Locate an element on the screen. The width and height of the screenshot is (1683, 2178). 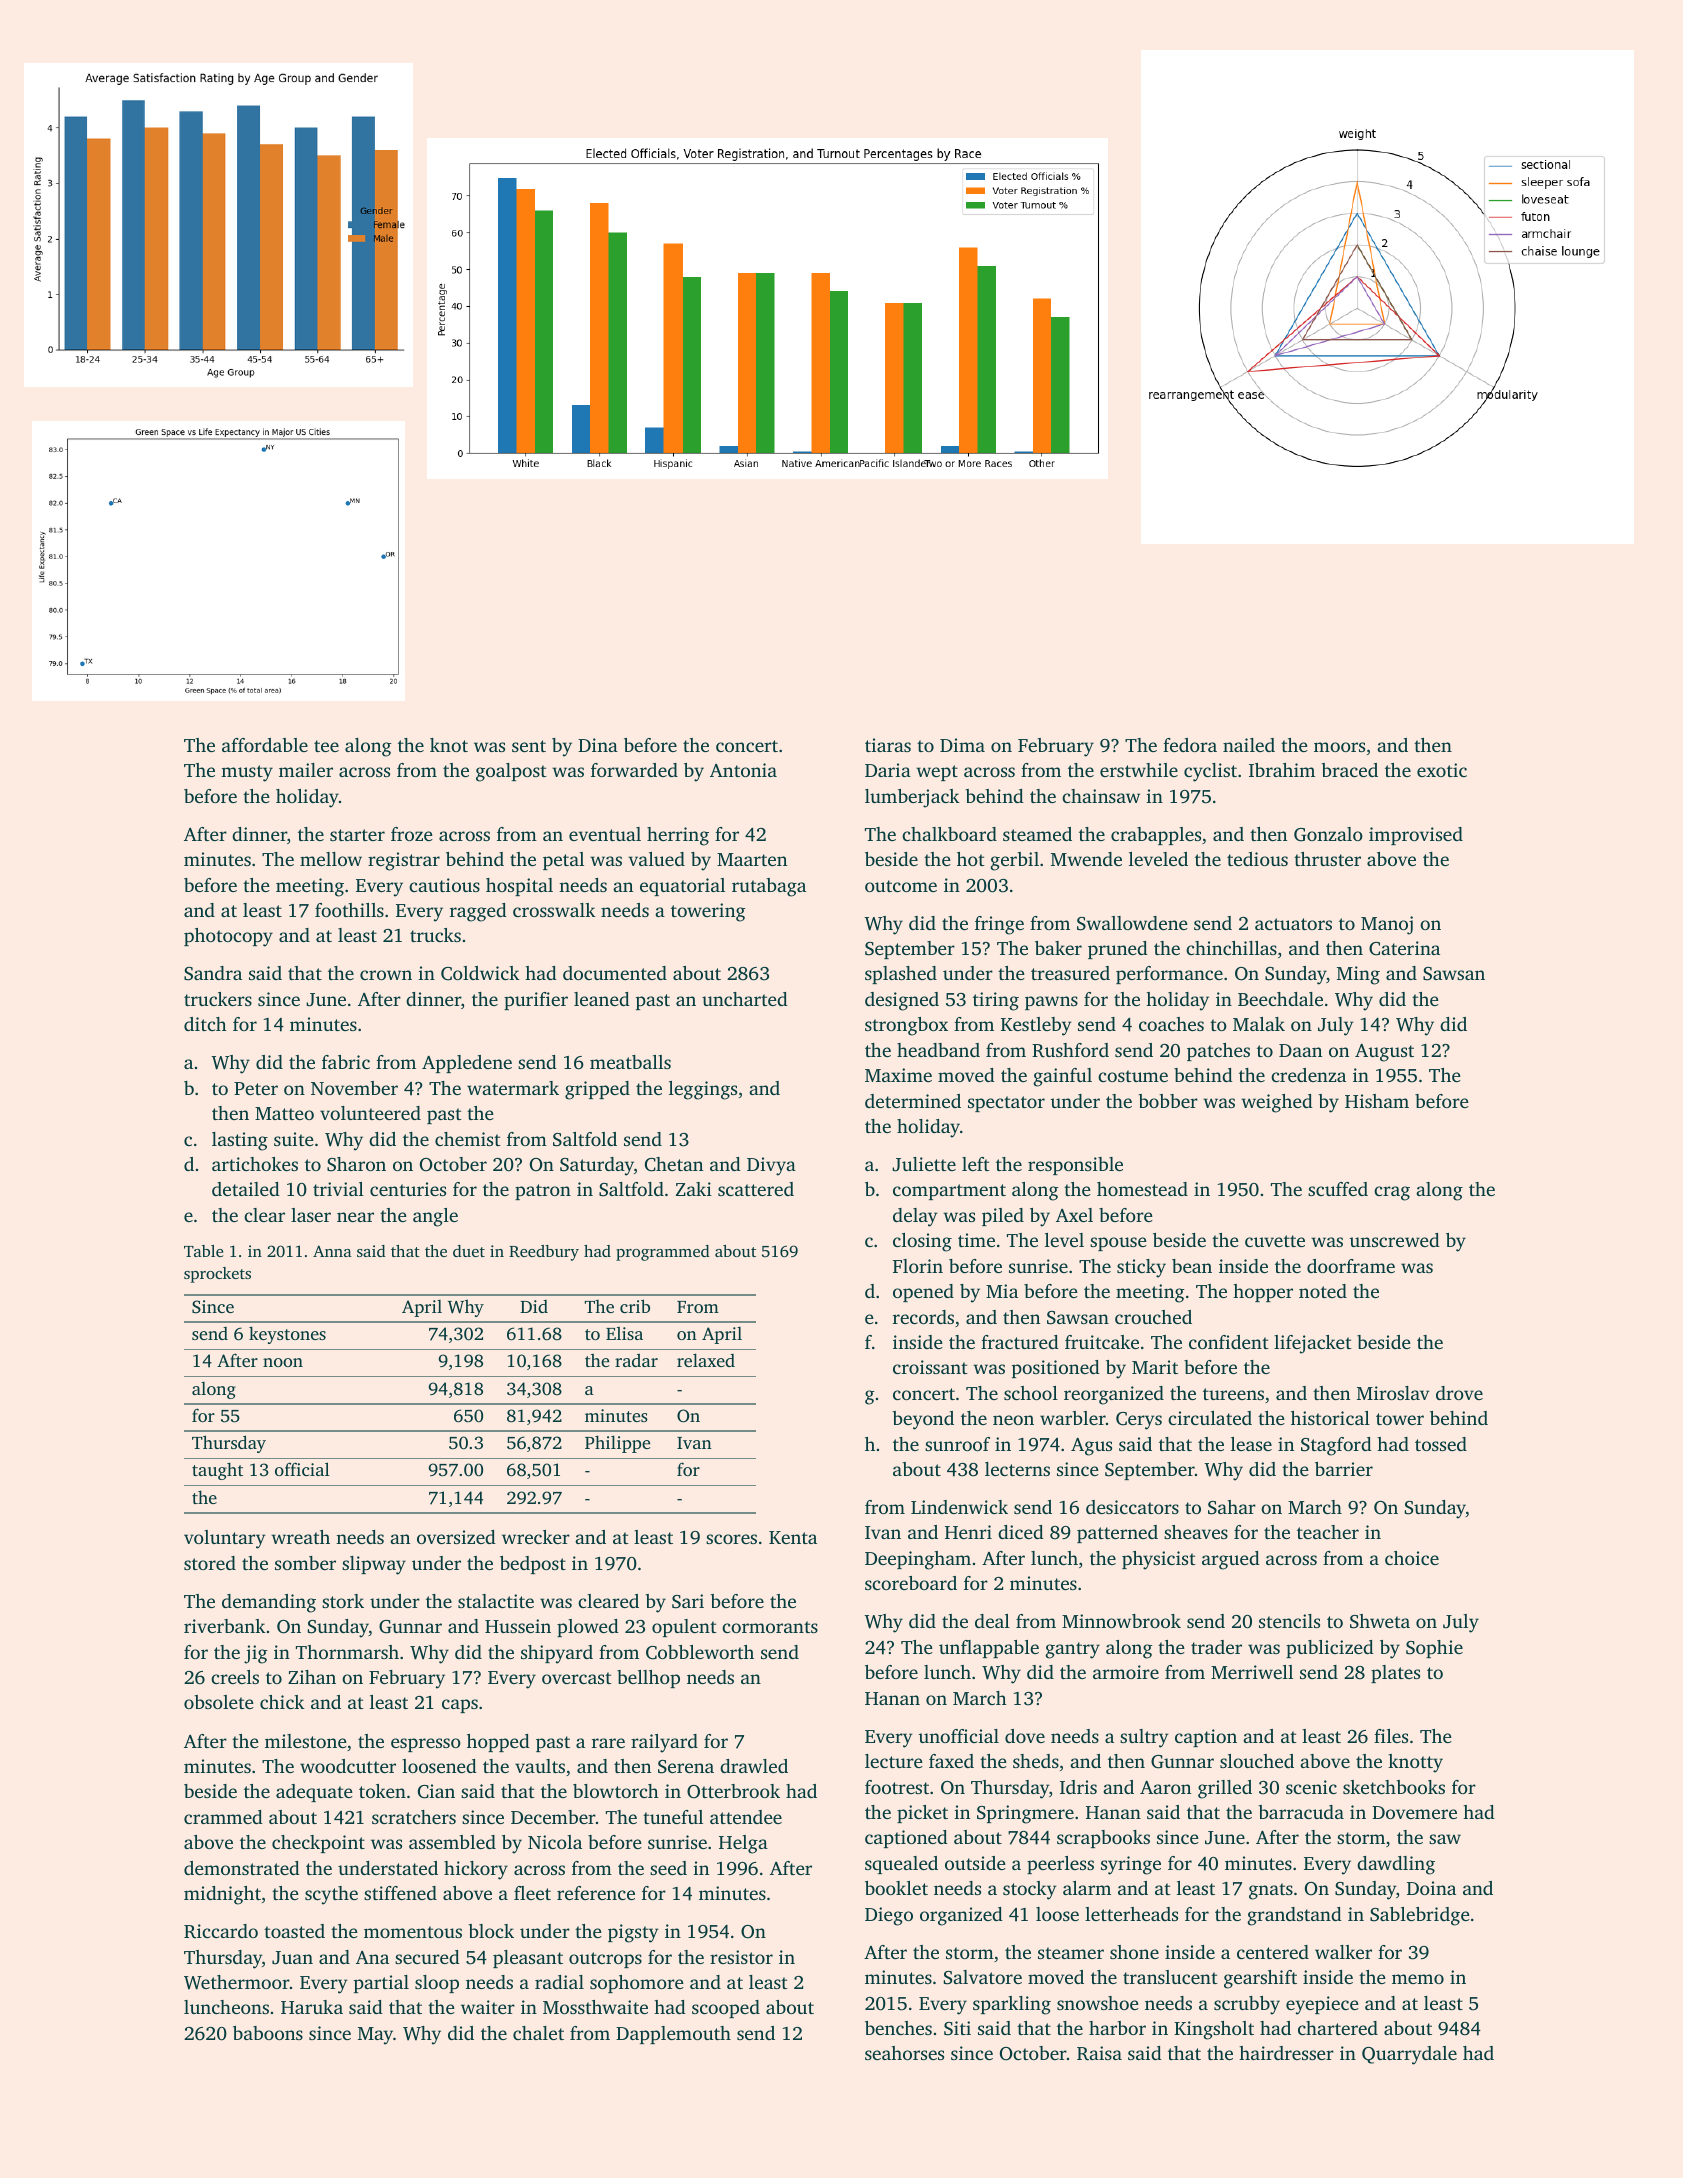
Dima is located at coordinates (962, 745).
